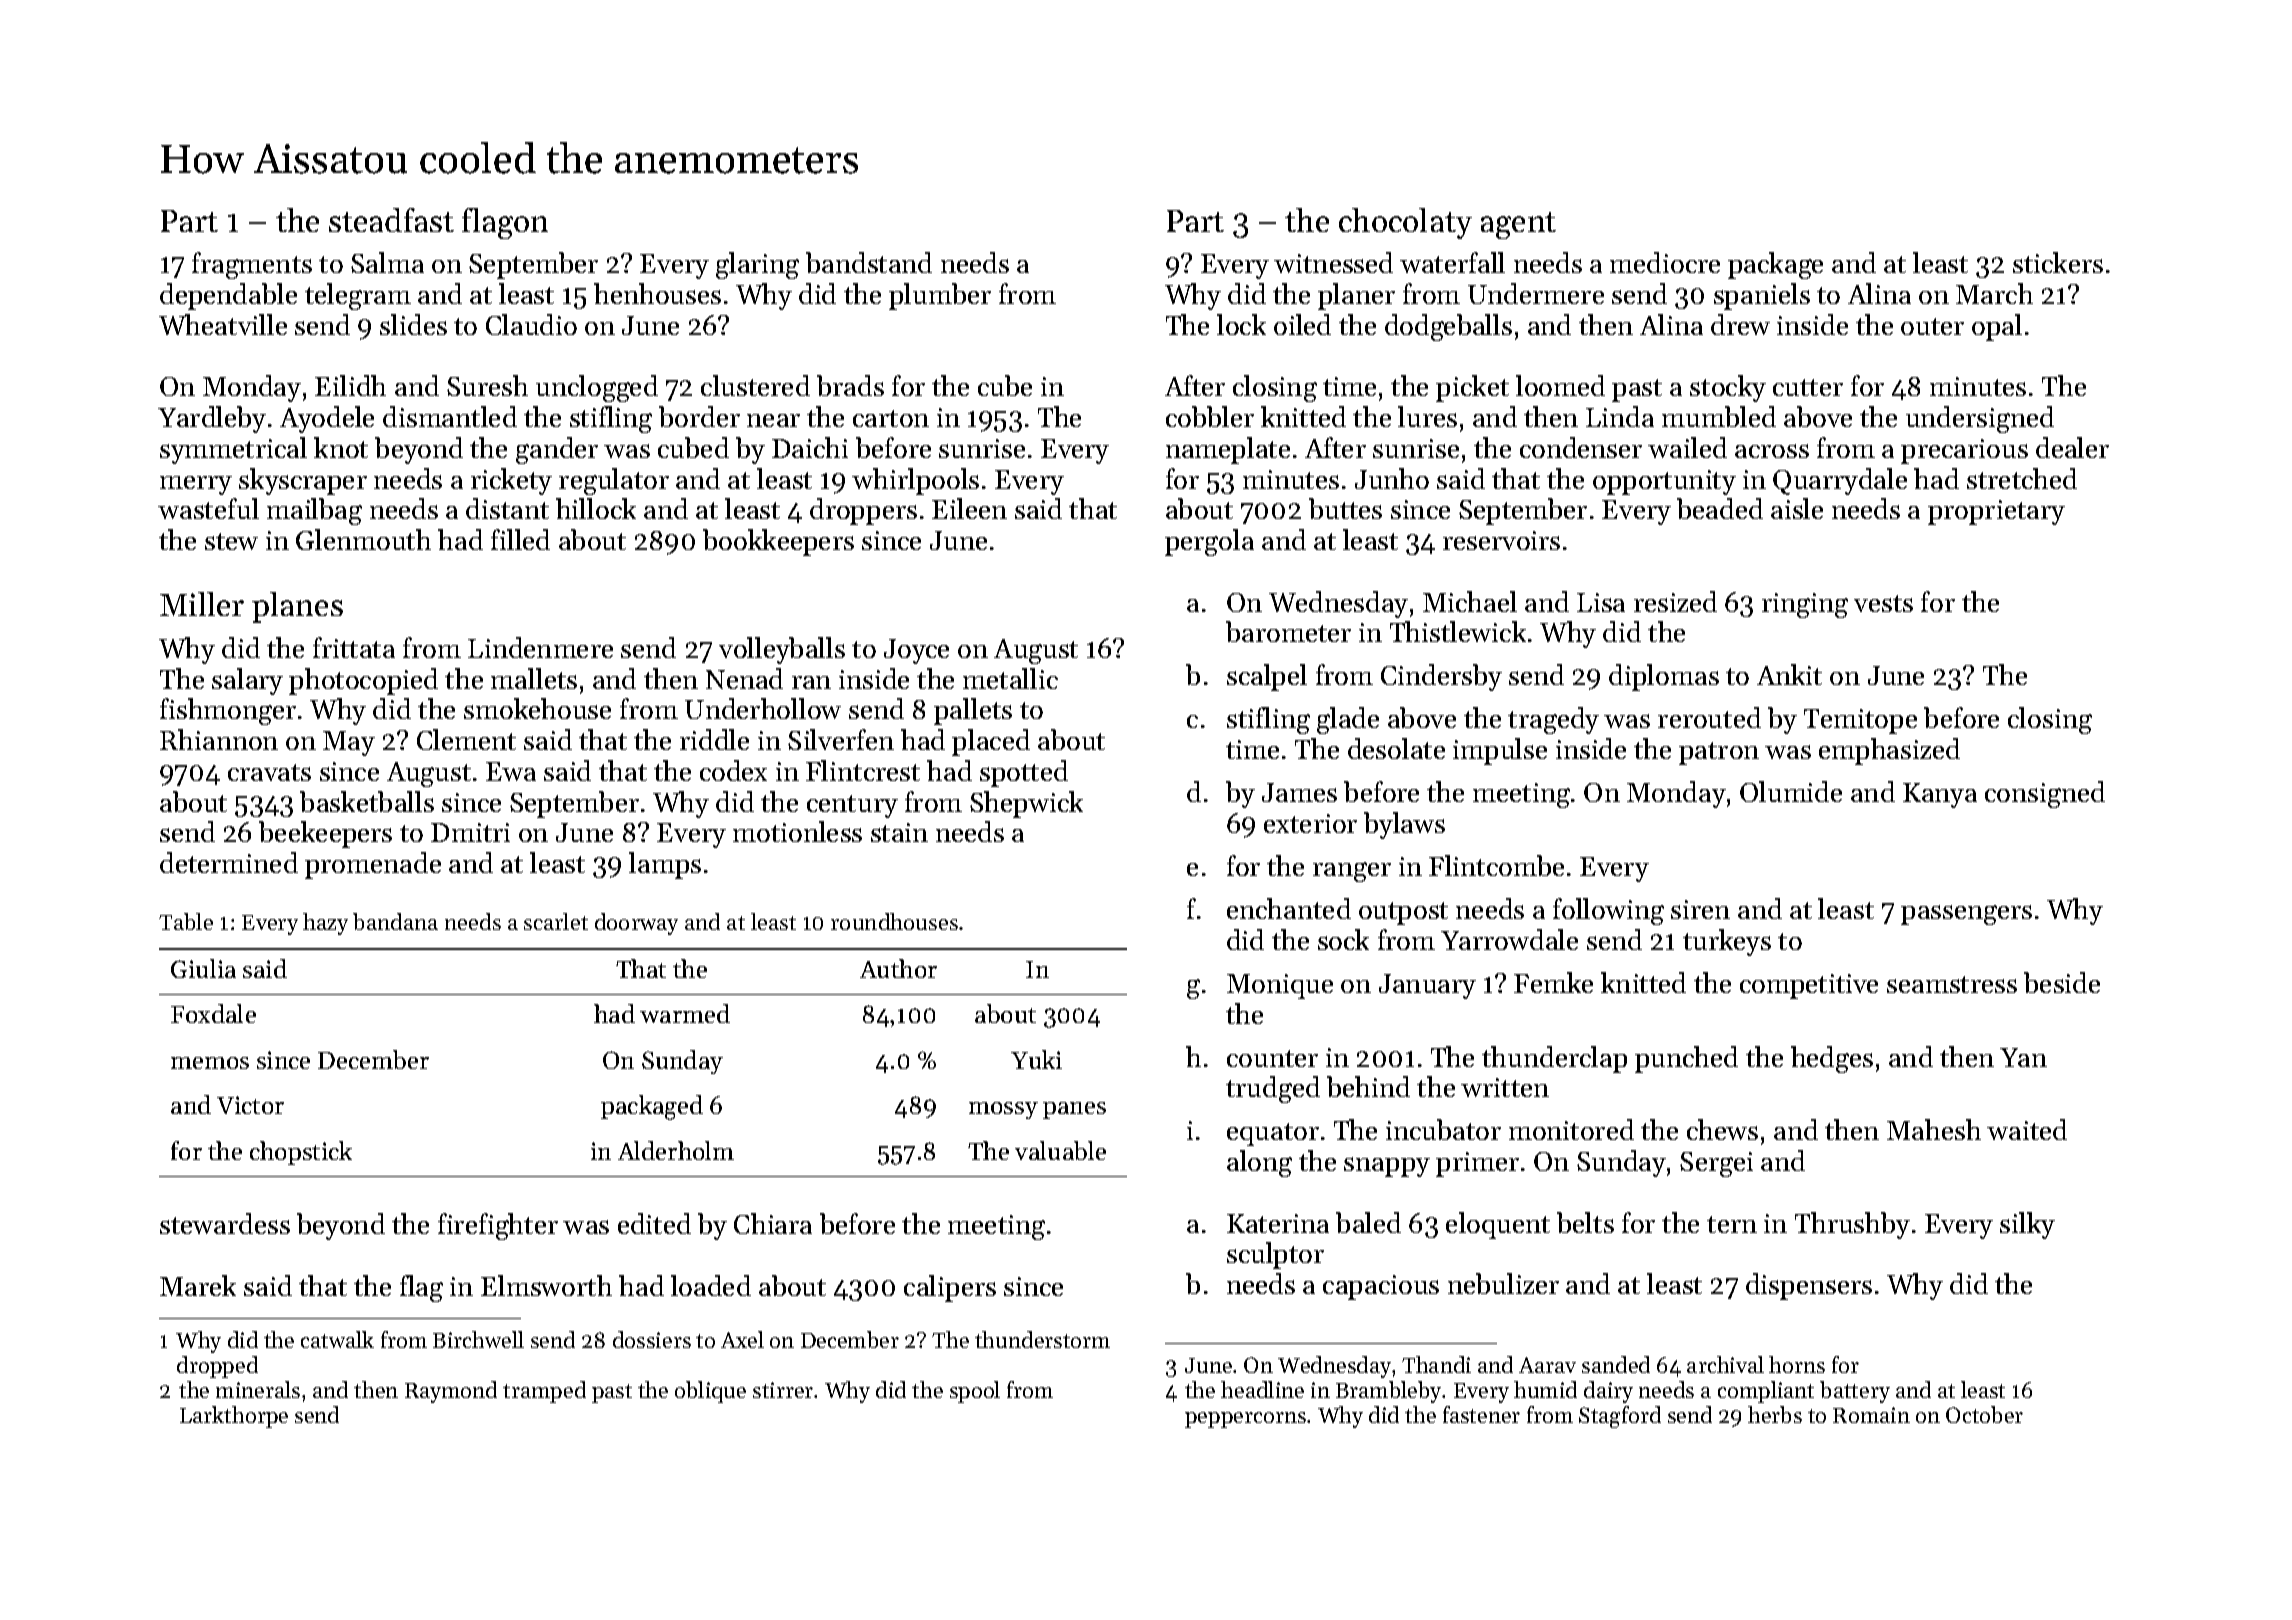  Describe the element at coordinates (520, 539) in the document. I see `filled` at that location.
